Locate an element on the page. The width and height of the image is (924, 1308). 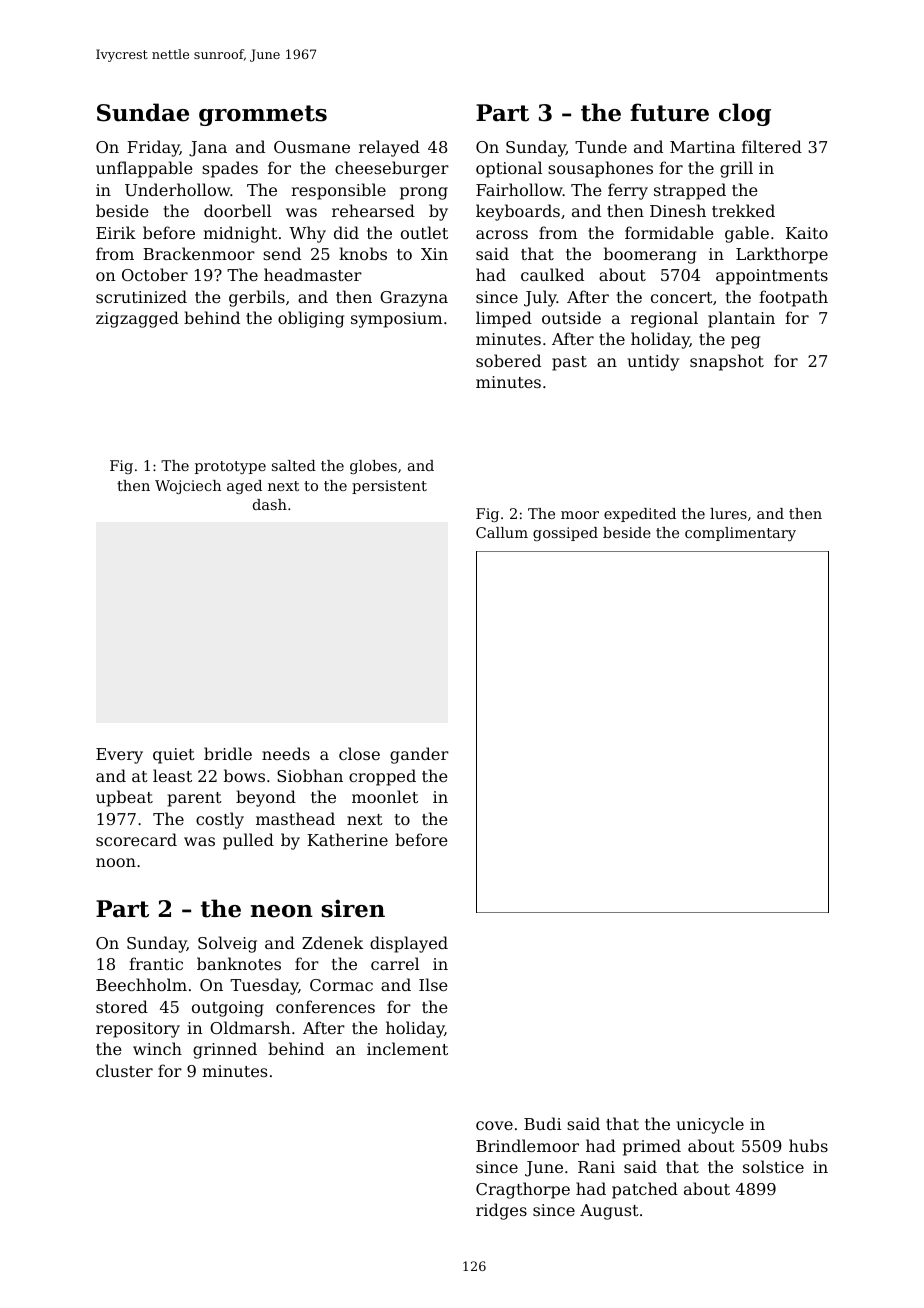
obliging is located at coordinates (311, 319).
